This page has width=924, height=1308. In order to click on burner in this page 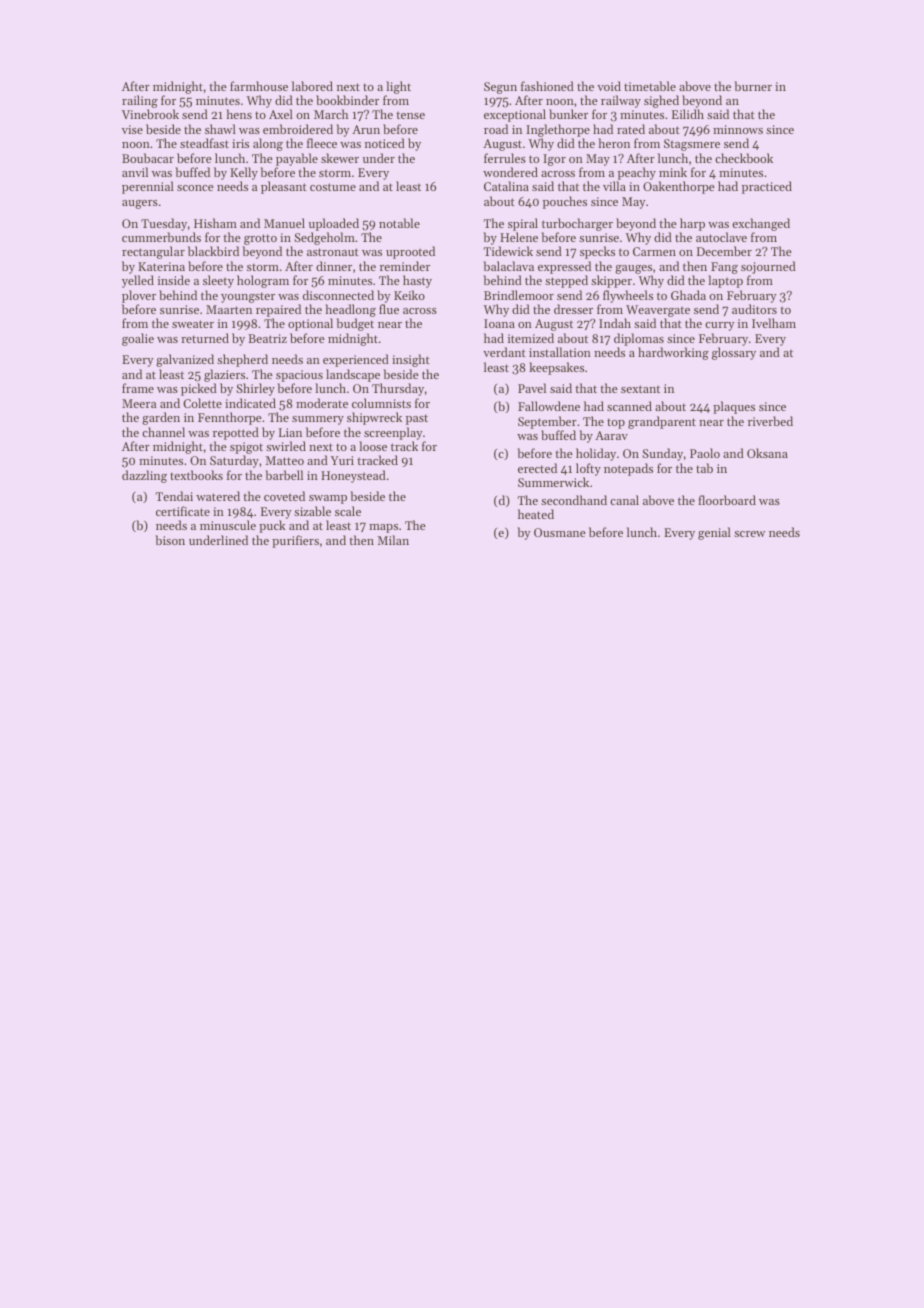, I will do `click(753, 86)`.
